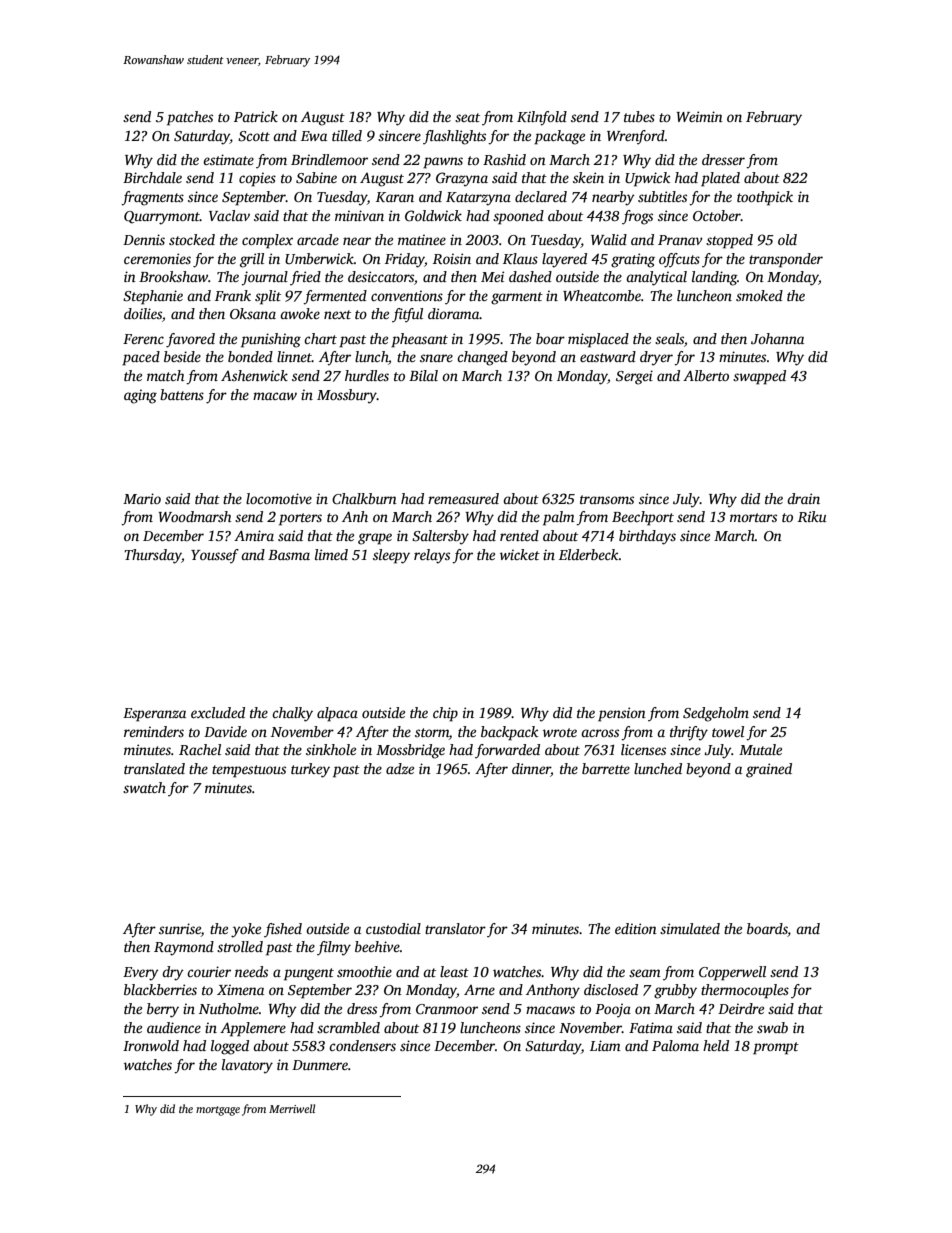 The width and height of the screenshot is (952, 1233). What do you see at coordinates (542, 118) in the screenshot?
I see `Kilnfold` at bounding box center [542, 118].
